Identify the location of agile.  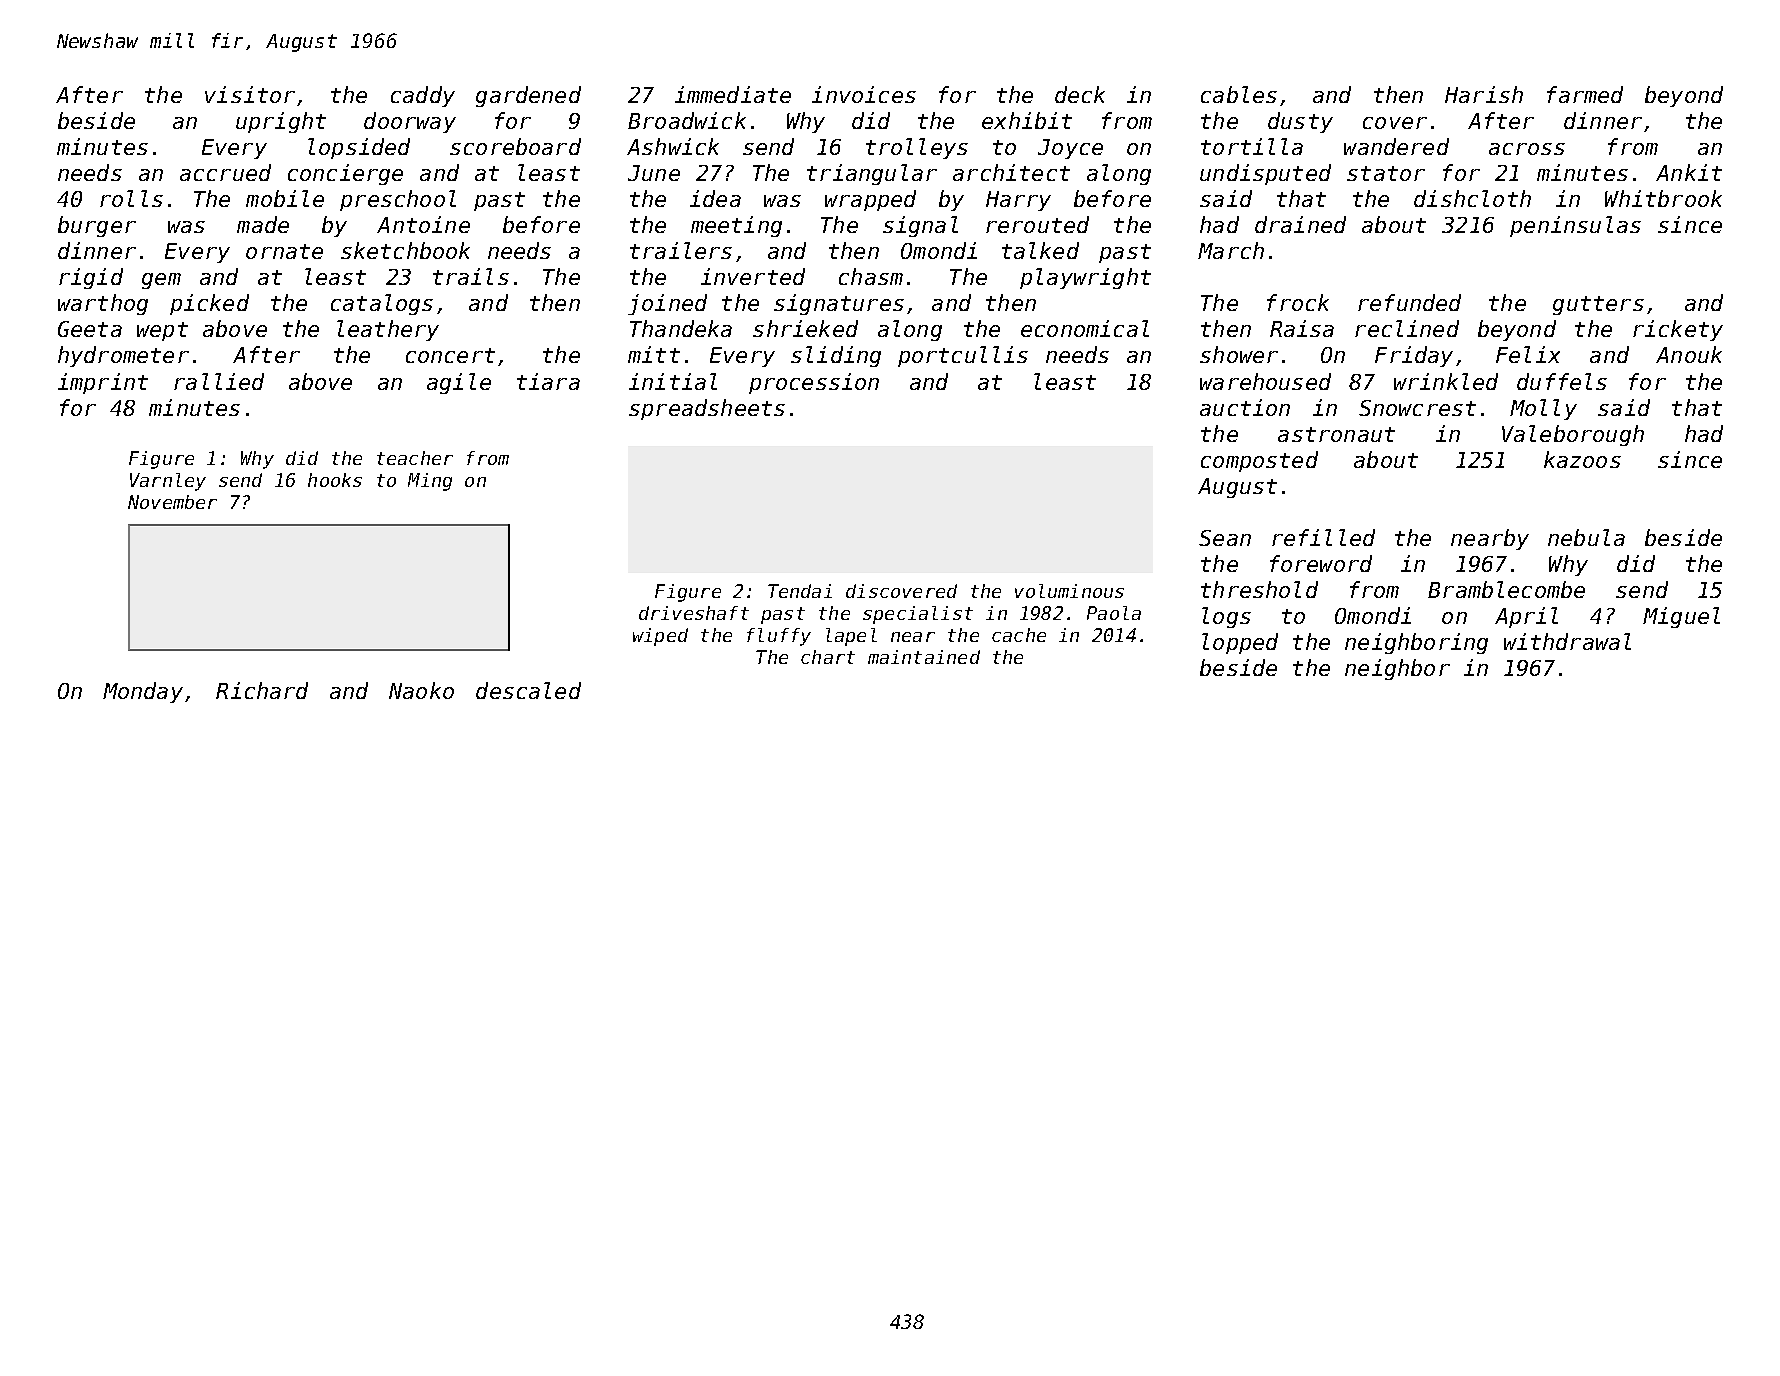
(459, 383).
